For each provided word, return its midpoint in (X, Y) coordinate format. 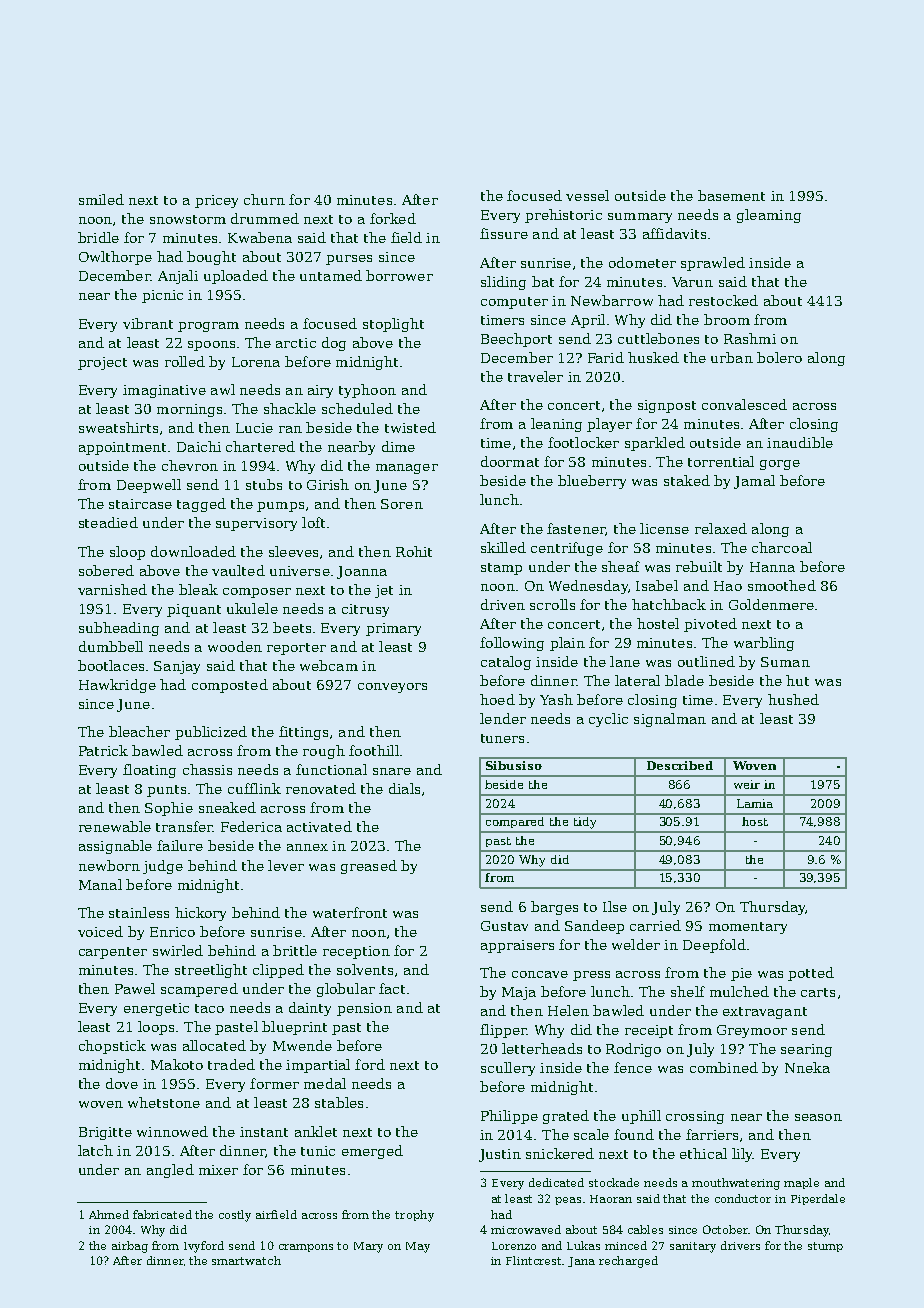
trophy (414, 1216)
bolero (779, 357)
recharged (628, 1262)
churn (264, 199)
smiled (101, 199)
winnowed (172, 1131)
